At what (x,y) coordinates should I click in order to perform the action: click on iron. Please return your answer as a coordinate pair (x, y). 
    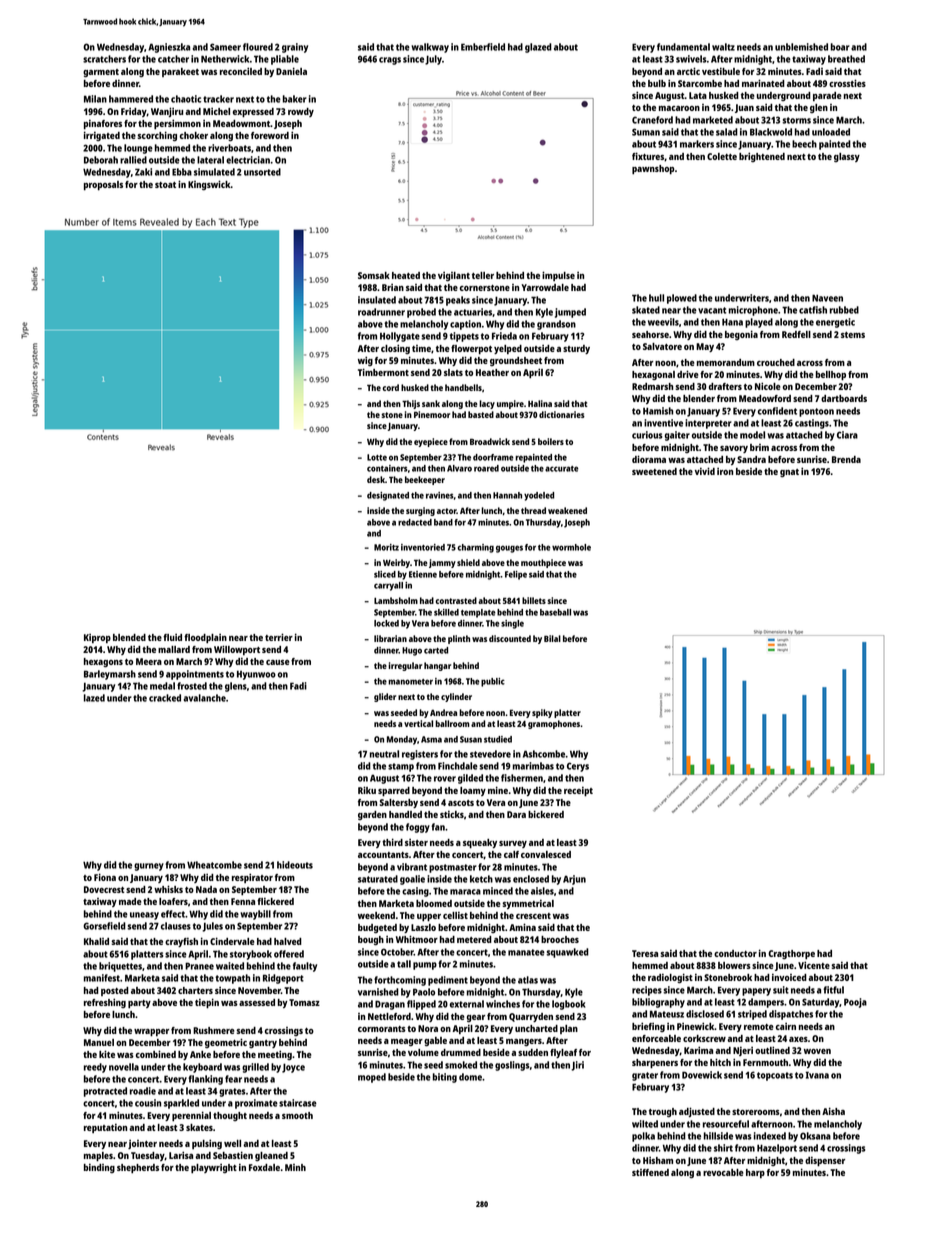
    Looking at the image, I should click on (725, 471).
